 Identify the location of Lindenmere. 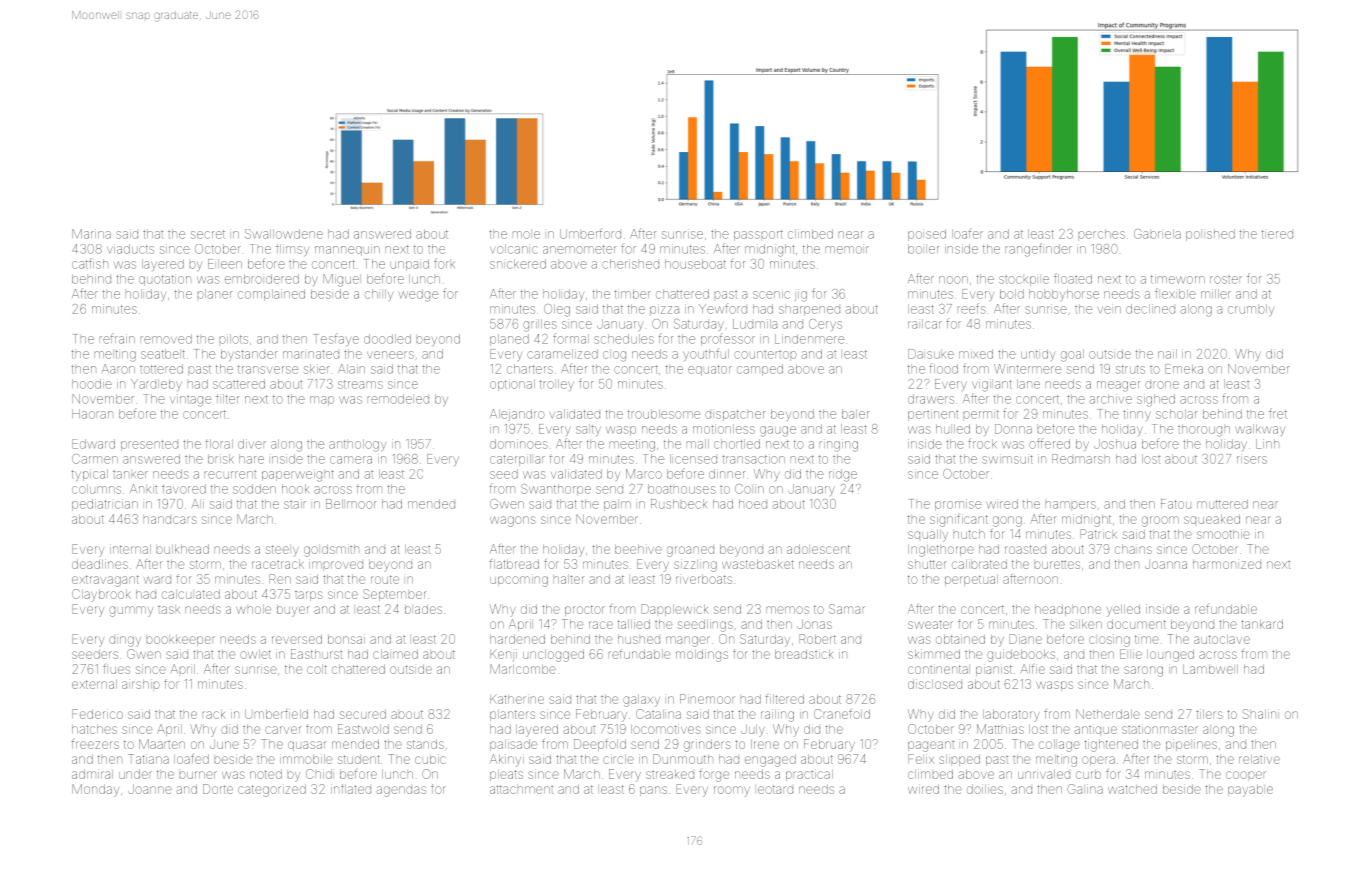
(809, 339).
